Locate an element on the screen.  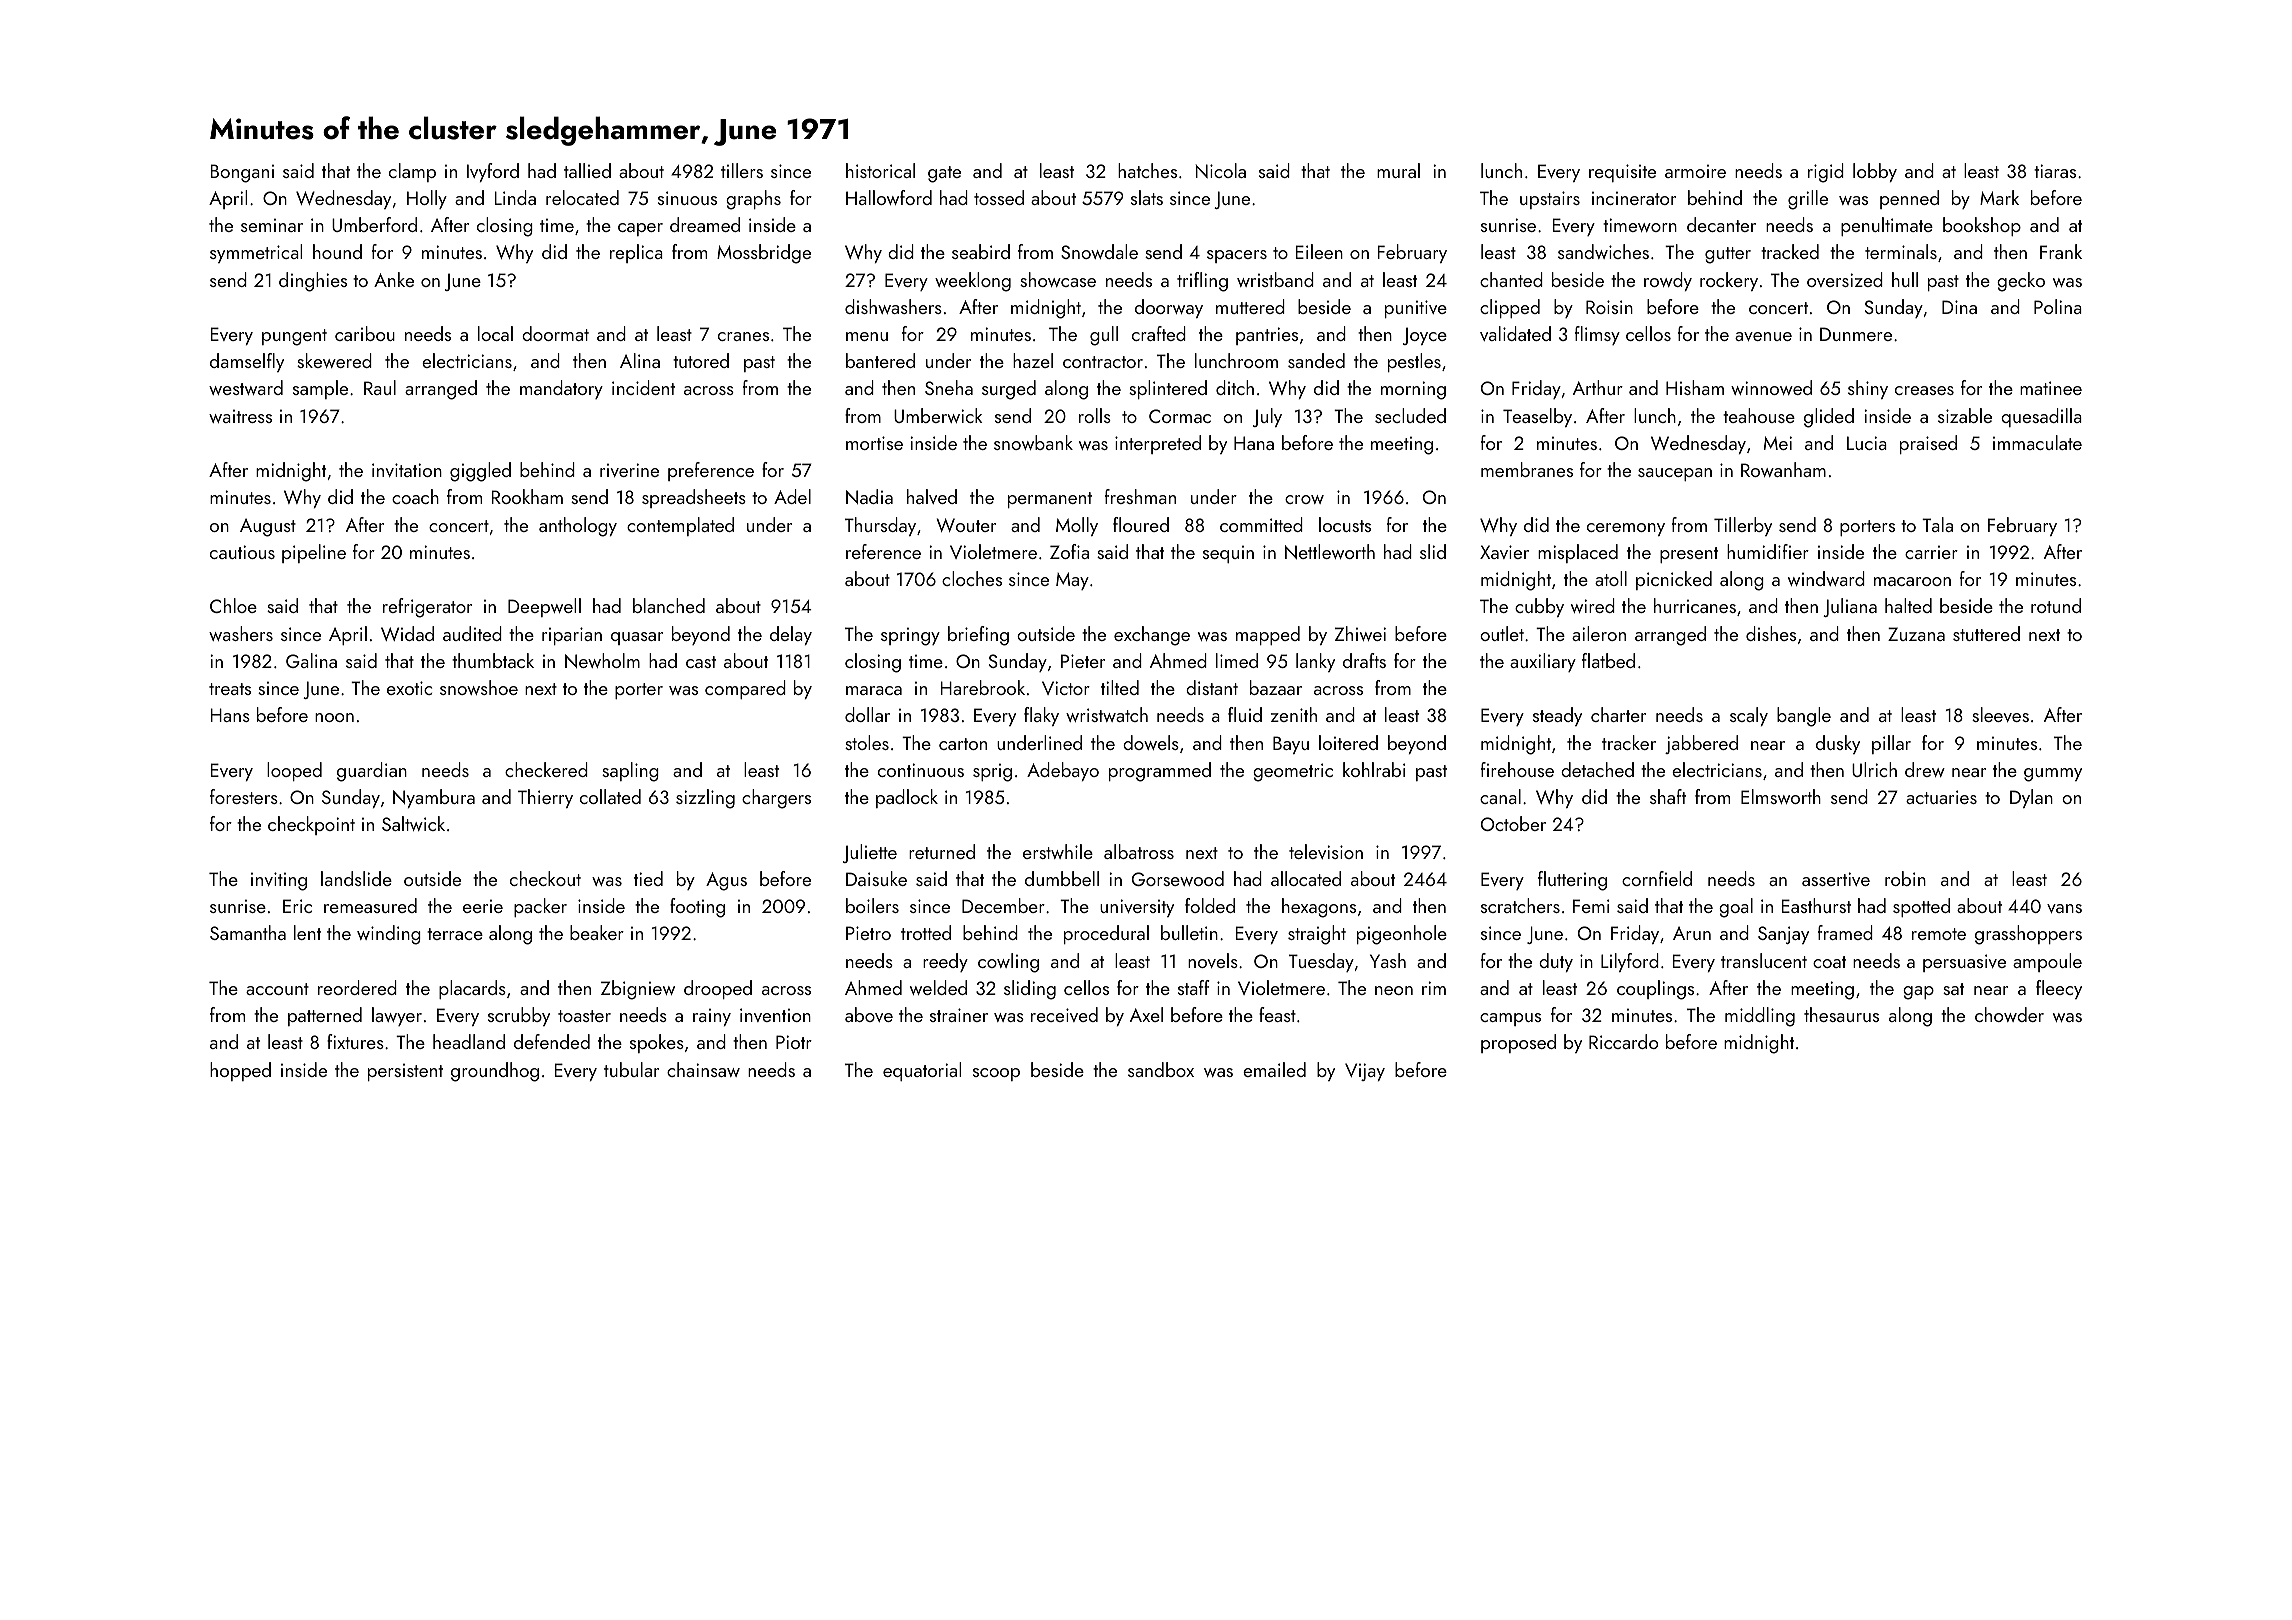
Arthur is located at coordinates (1598, 387).
